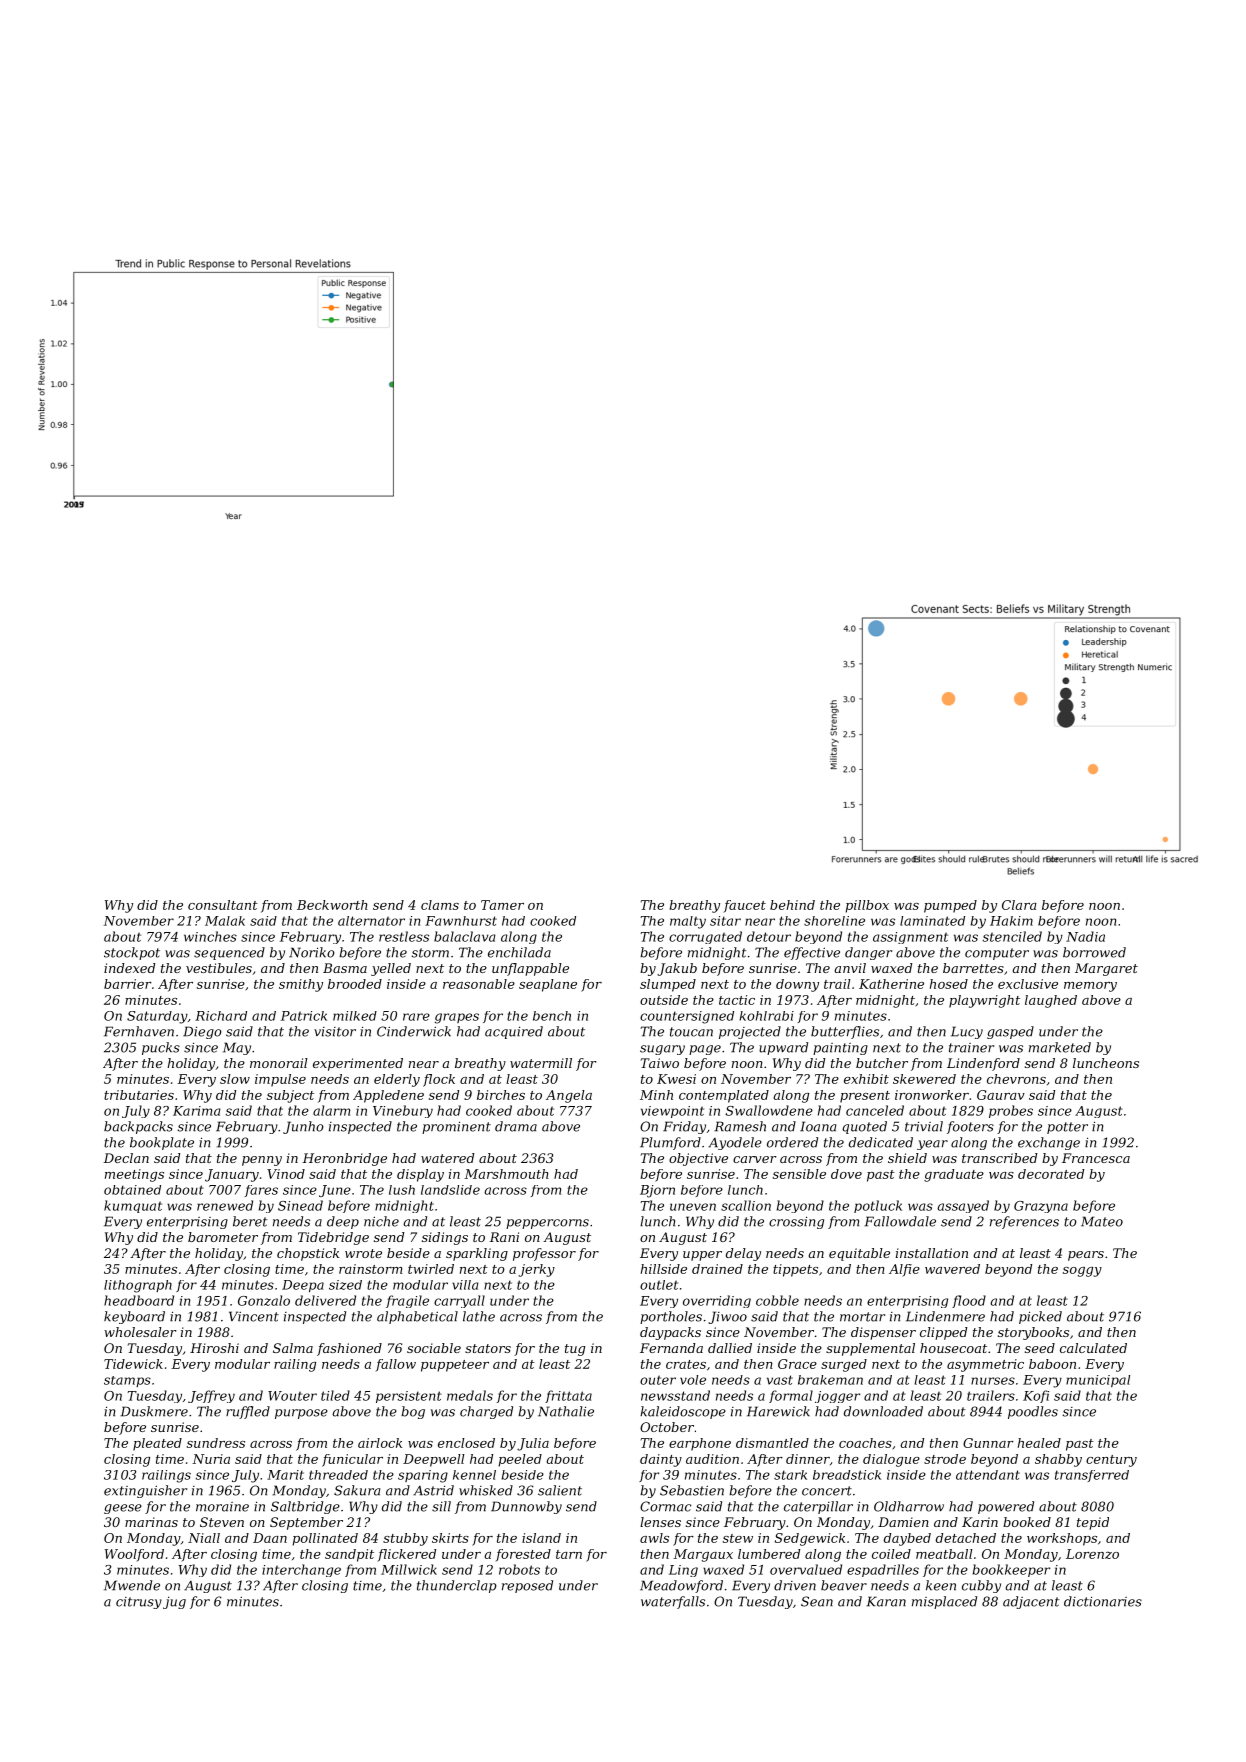 Image resolution: width=1246 pixels, height=1762 pixels. Describe the element at coordinates (1019, 905) in the document. I see `Clara` at that location.
